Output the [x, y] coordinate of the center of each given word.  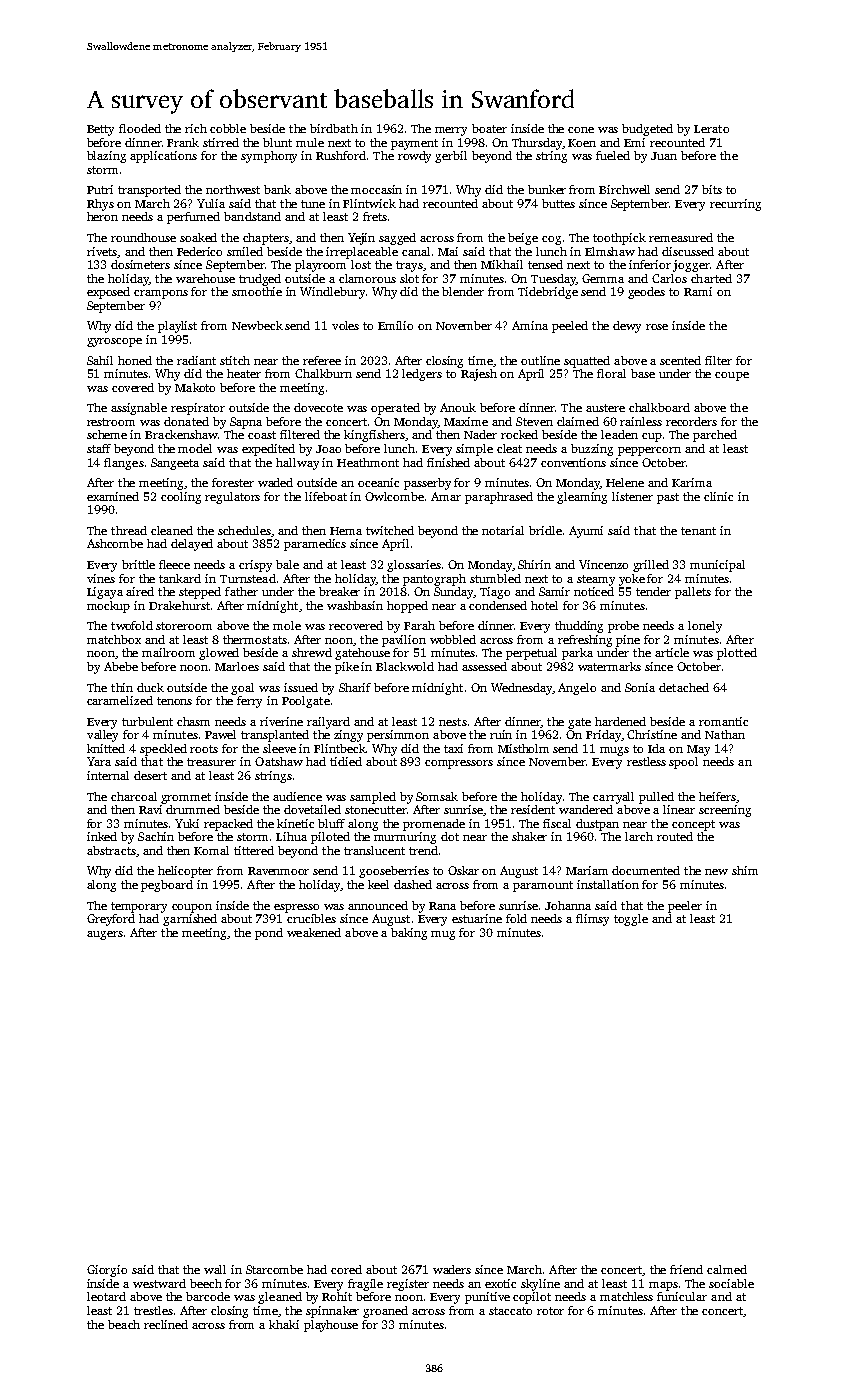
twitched [390, 530]
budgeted [647, 130]
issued [301, 687]
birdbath [334, 128]
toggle [631, 920]
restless [646, 761]
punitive [487, 1298]
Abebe [121, 666]
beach [124, 1324]
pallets [693, 593]
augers [105, 935]
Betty [100, 130]
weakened [314, 932]
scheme [107, 434]
